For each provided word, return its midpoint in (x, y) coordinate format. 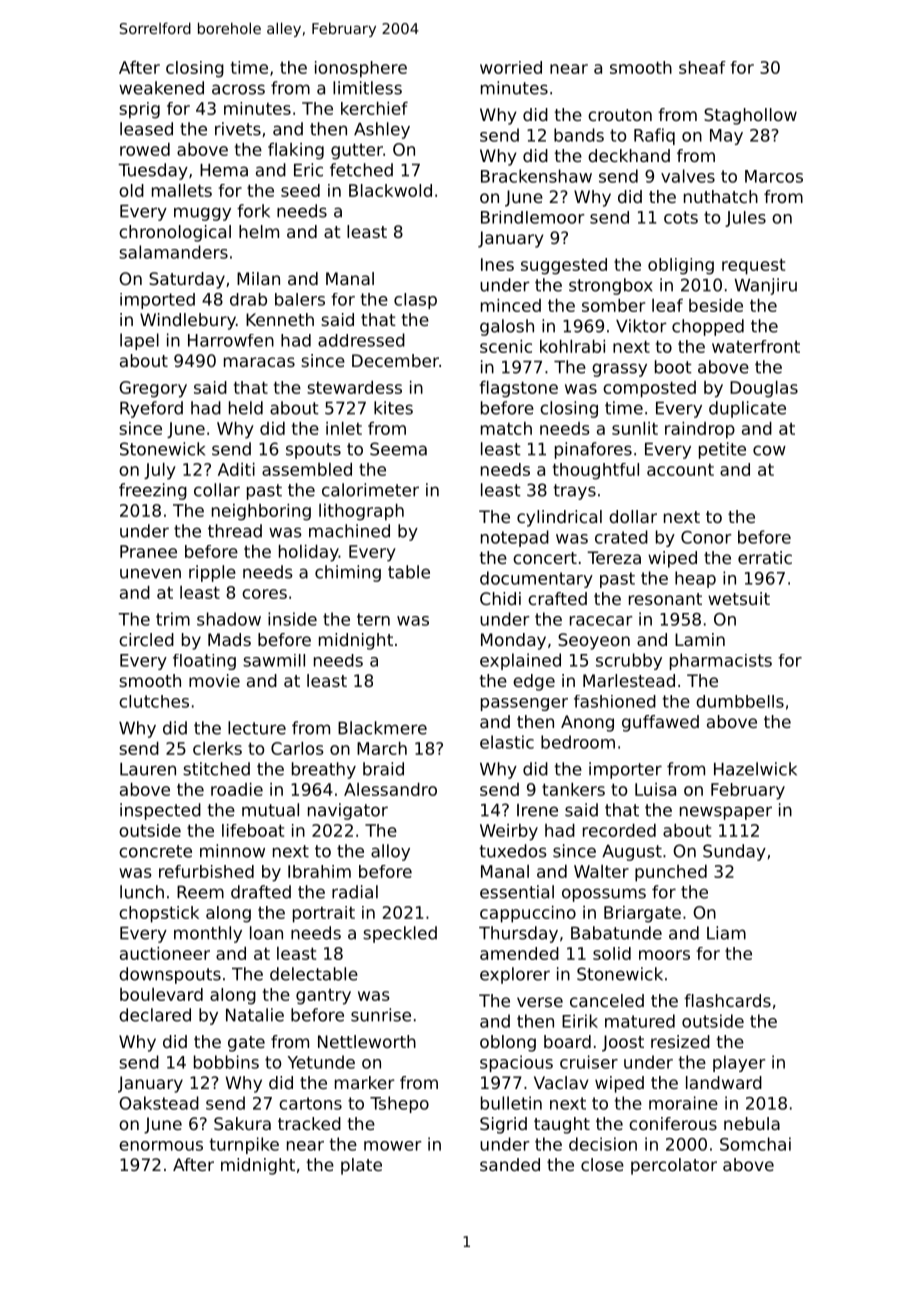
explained (520, 661)
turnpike (244, 1145)
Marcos (774, 176)
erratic (765, 557)
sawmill (274, 660)
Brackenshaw (536, 176)
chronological (175, 233)
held (246, 408)
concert (545, 558)
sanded (510, 1164)
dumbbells (740, 701)
